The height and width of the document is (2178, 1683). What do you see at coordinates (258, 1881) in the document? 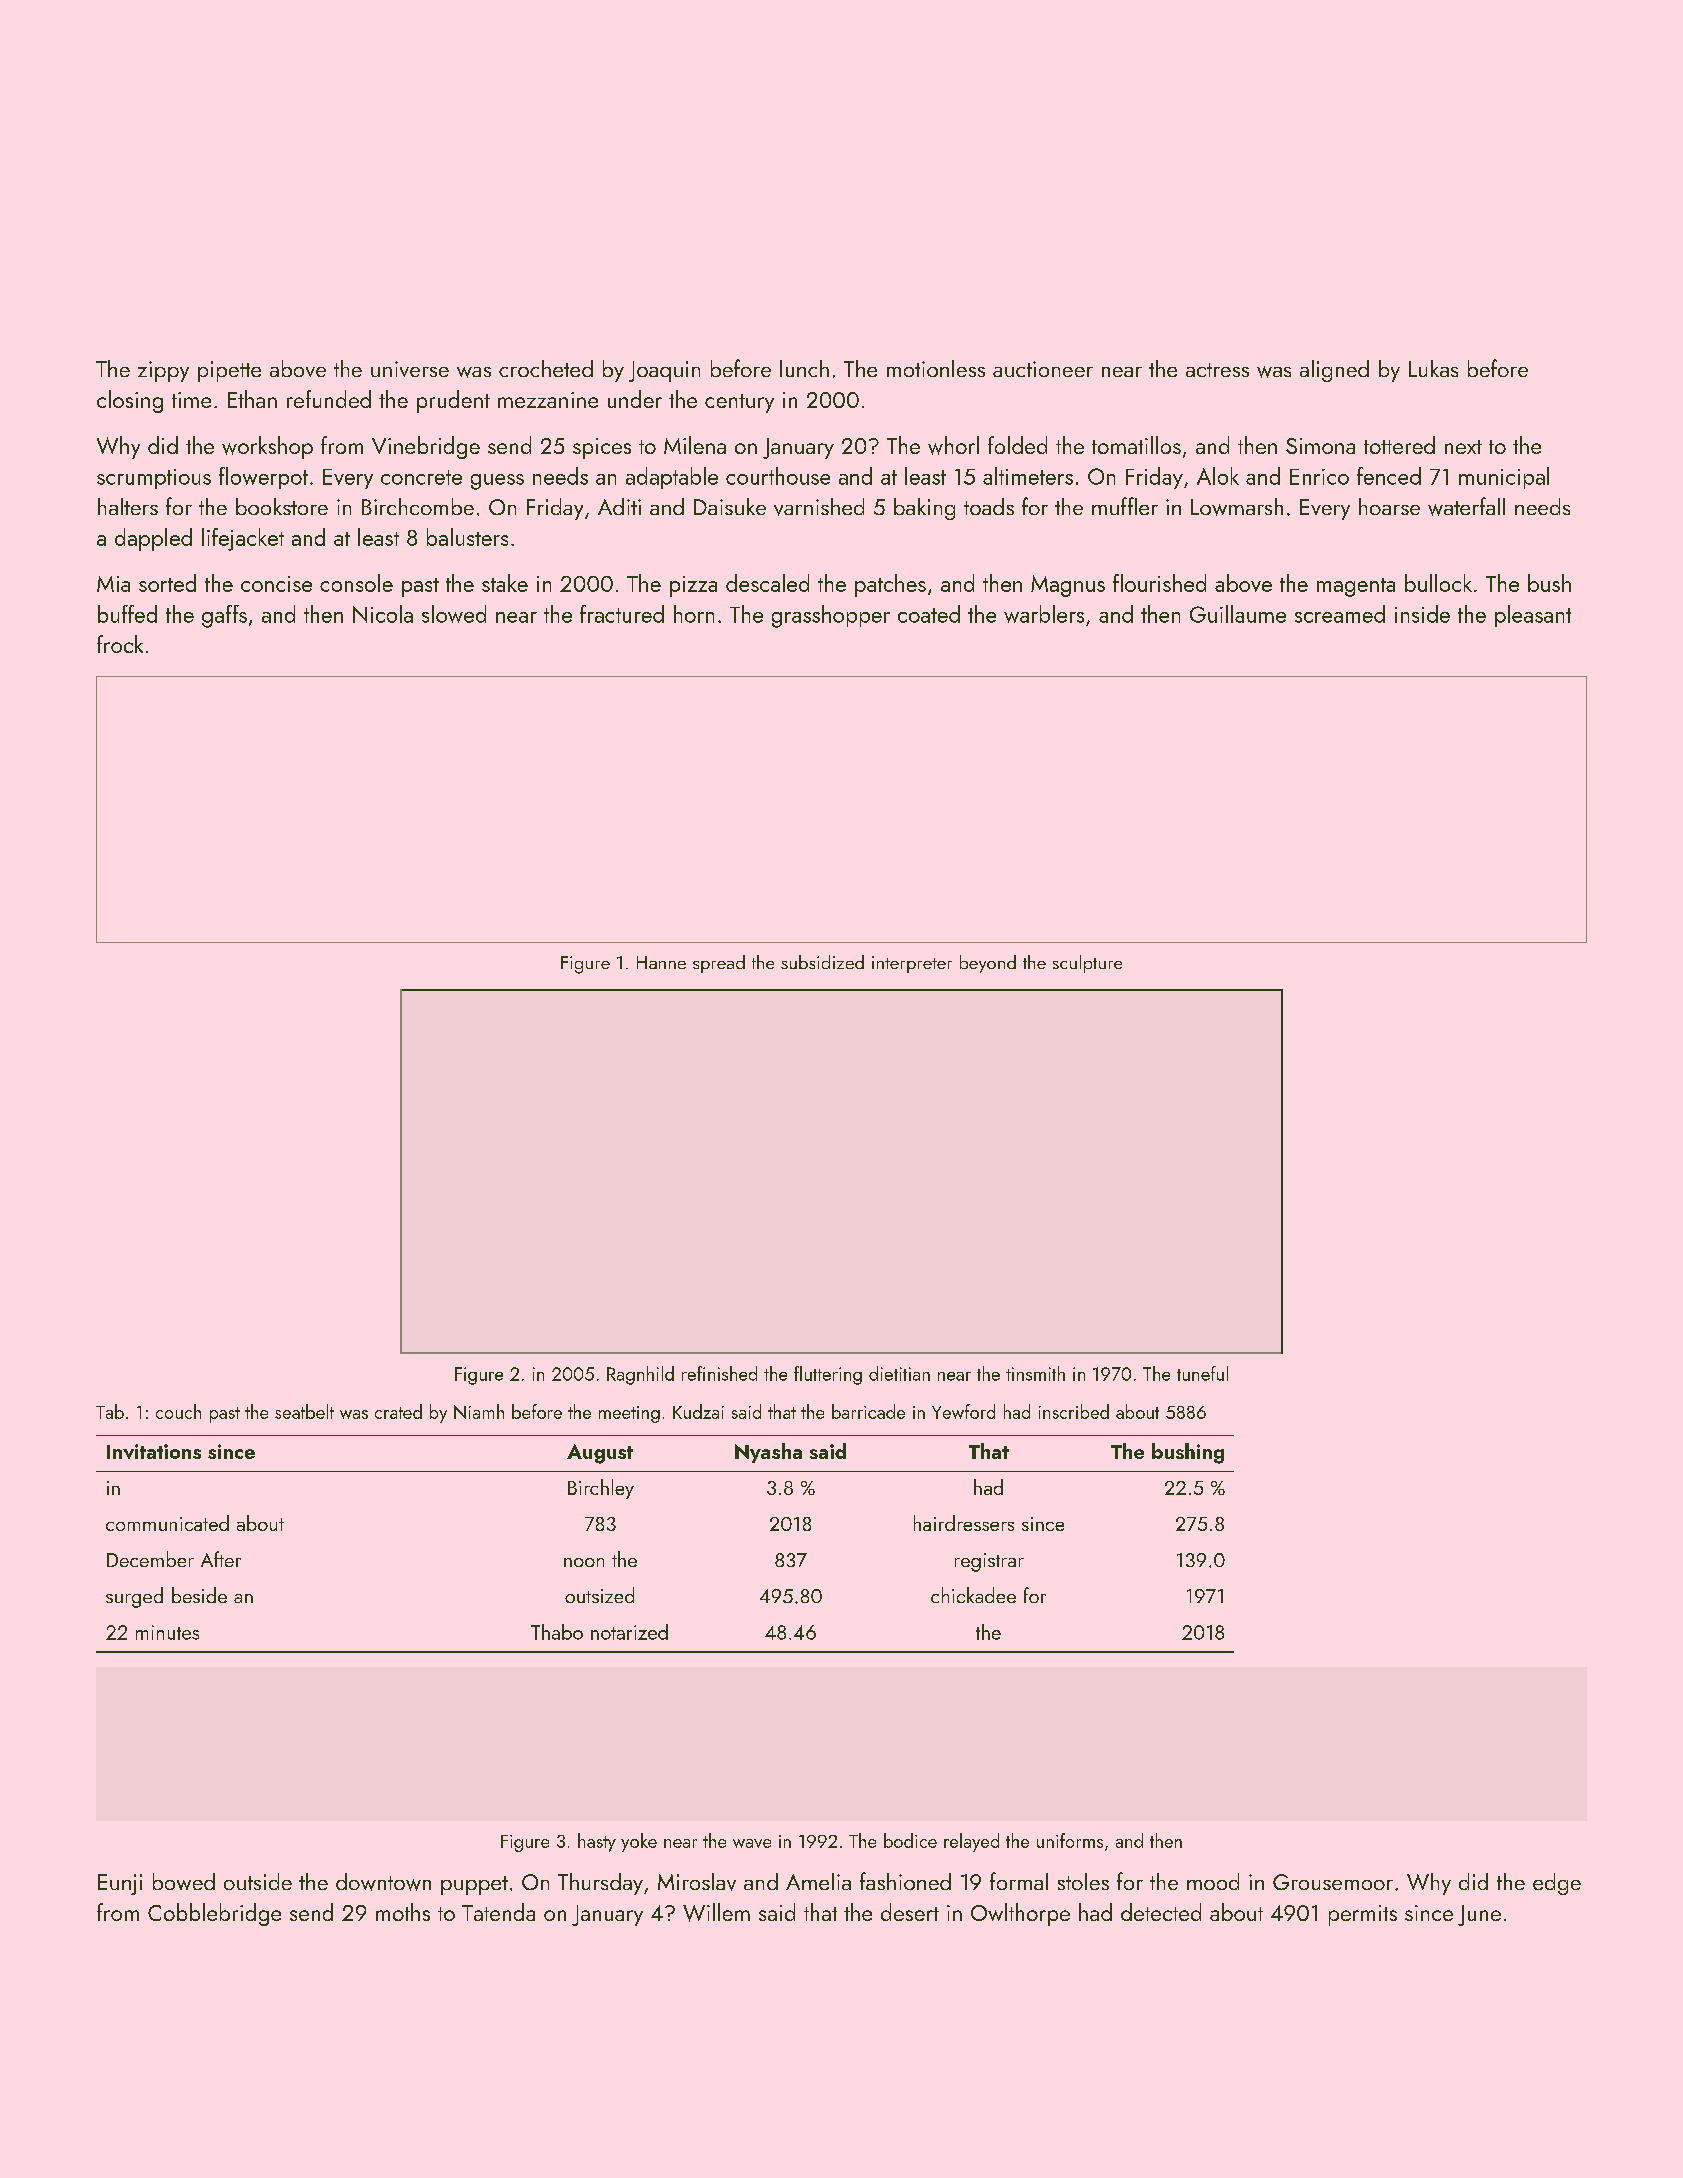
I see `outside` at bounding box center [258, 1881].
